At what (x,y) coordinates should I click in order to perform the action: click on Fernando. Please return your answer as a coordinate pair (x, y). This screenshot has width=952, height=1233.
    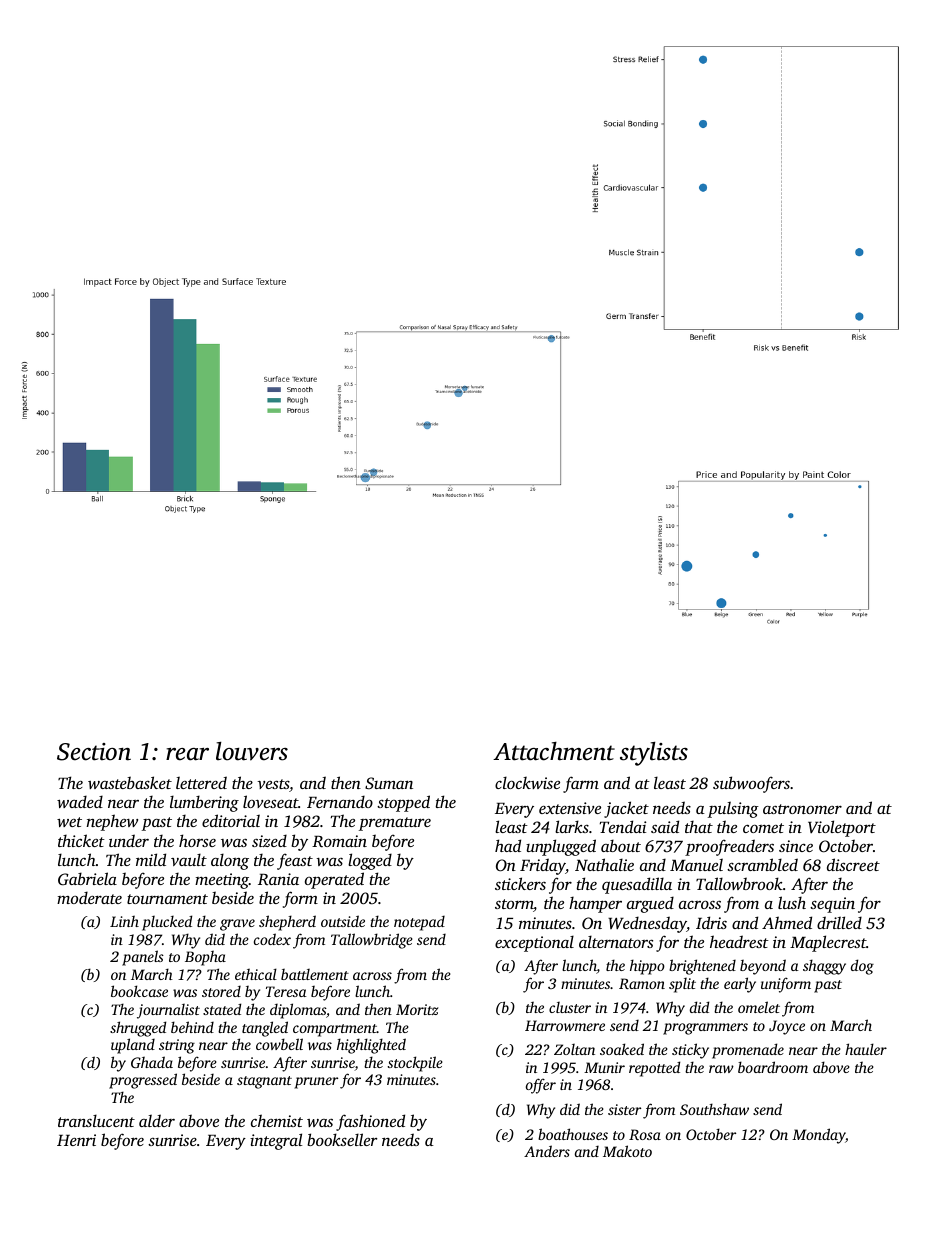
    Looking at the image, I should click on (340, 801).
